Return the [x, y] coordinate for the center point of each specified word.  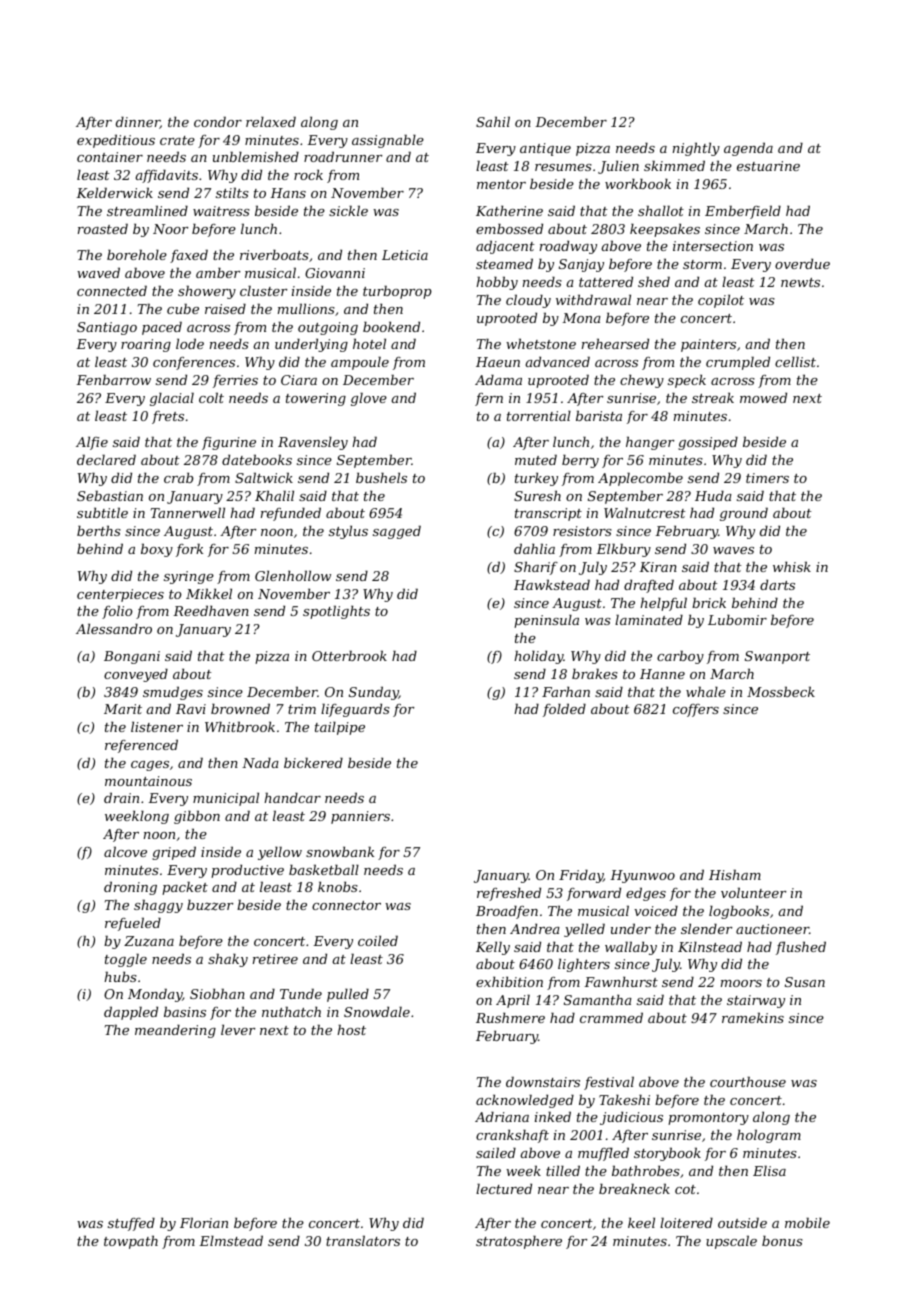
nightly [696, 149]
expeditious [116, 141]
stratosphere [519, 1242]
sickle [348, 210]
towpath [131, 1242]
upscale [731, 1242]
